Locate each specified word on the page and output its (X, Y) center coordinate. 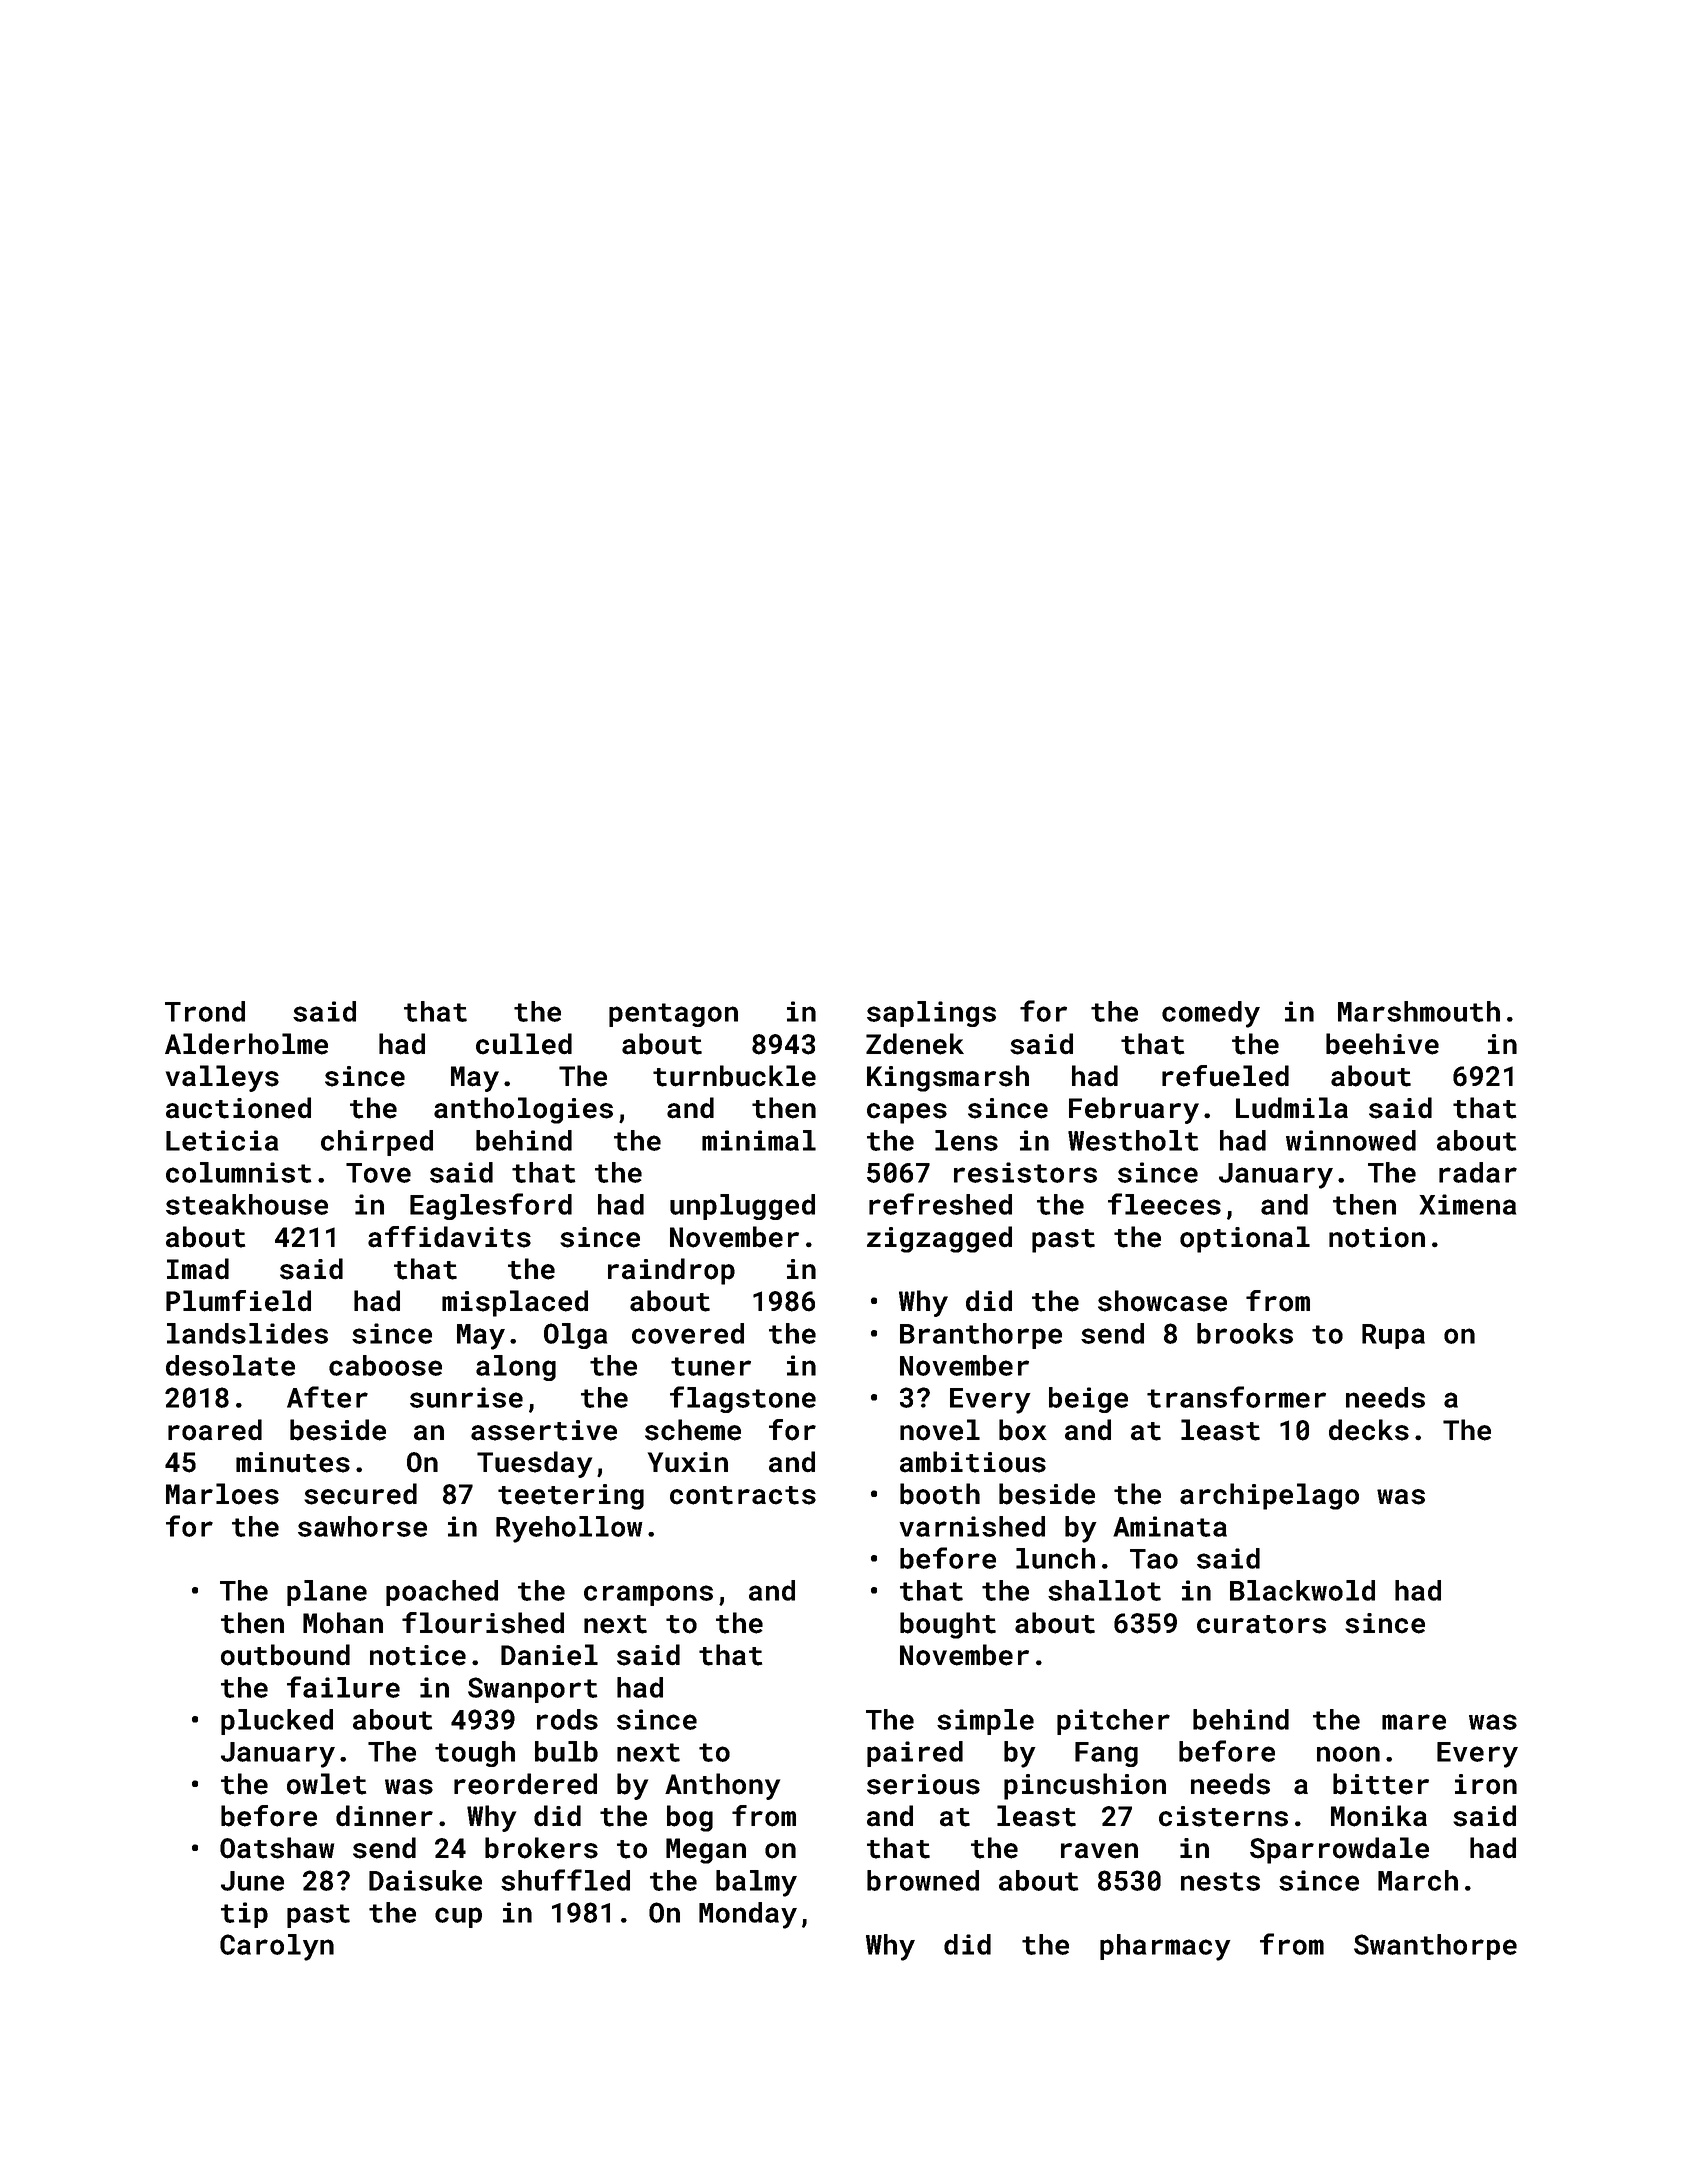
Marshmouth (1419, 1011)
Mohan (343, 1623)
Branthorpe (981, 1336)
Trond (205, 1011)
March (1418, 1880)
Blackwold (1302, 1590)
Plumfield (238, 1301)
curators (1261, 1624)
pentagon (673, 1015)
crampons (648, 1595)
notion (1377, 1237)
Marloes (222, 1494)
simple (985, 1722)
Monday (748, 1915)
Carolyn (277, 1947)
